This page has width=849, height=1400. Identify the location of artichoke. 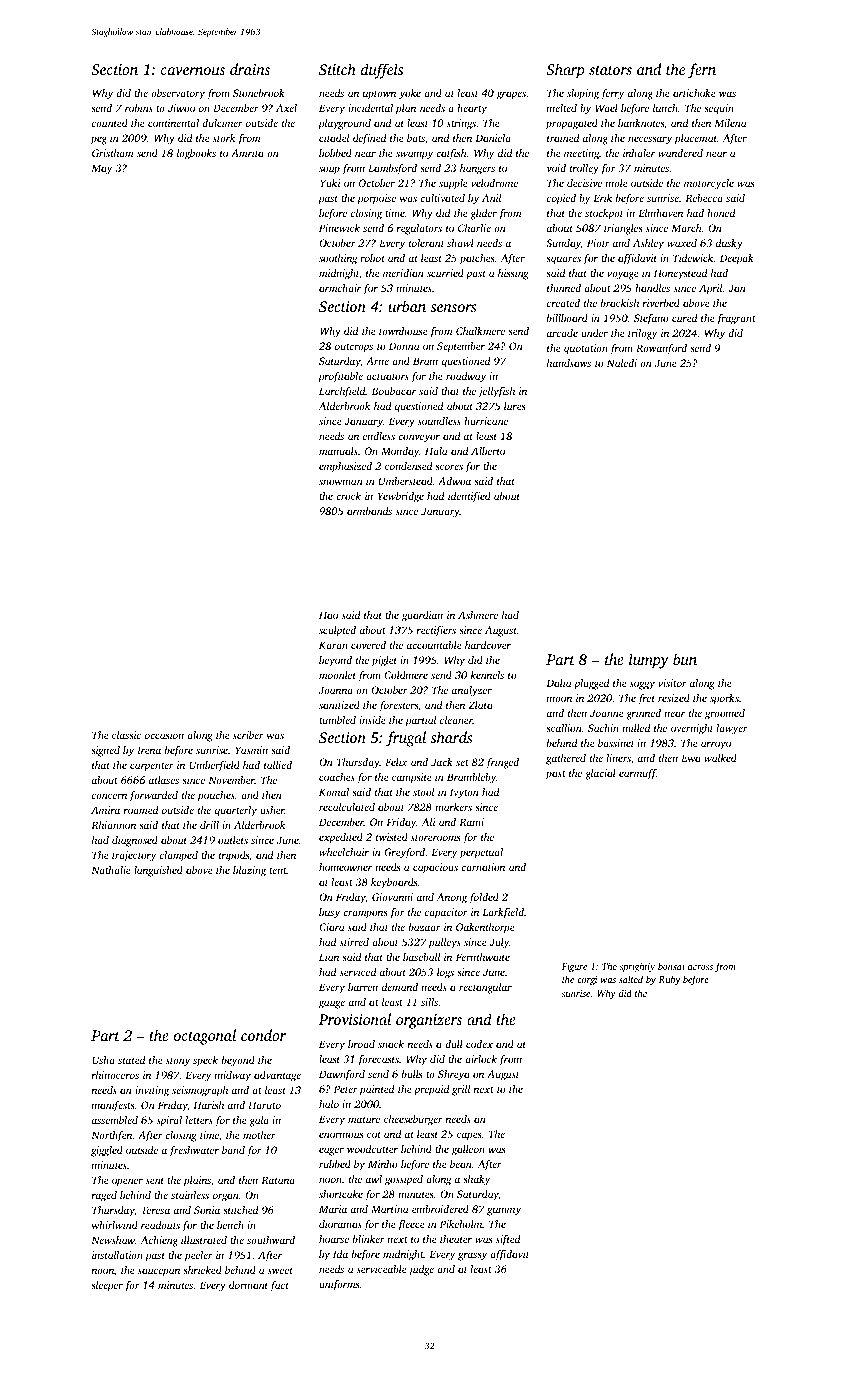
(694, 93).
